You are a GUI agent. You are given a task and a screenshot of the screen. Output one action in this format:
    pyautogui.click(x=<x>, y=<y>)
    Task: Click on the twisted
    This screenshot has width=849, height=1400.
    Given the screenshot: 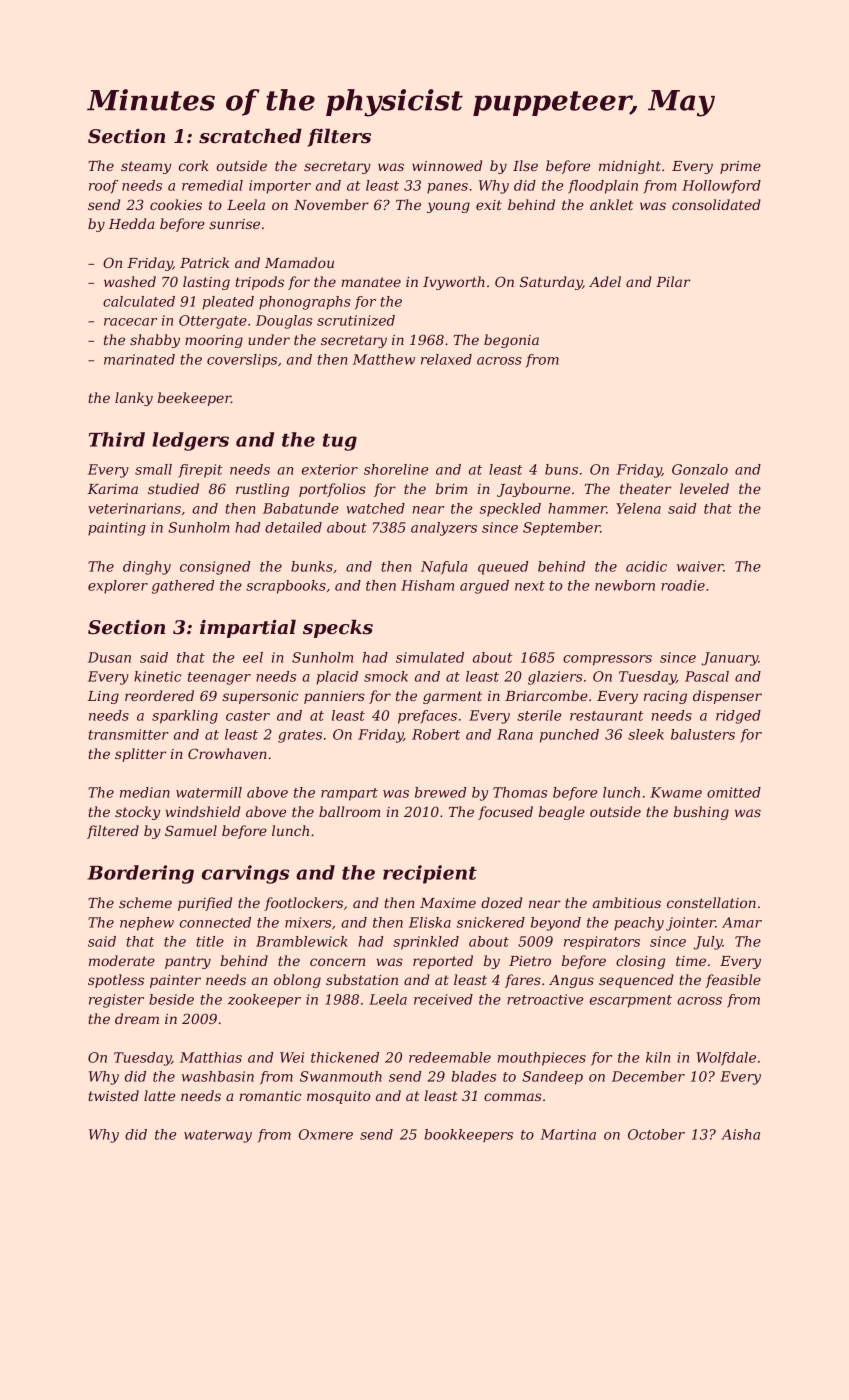 What is the action you would take?
    pyautogui.click(x=113, y=1095)
